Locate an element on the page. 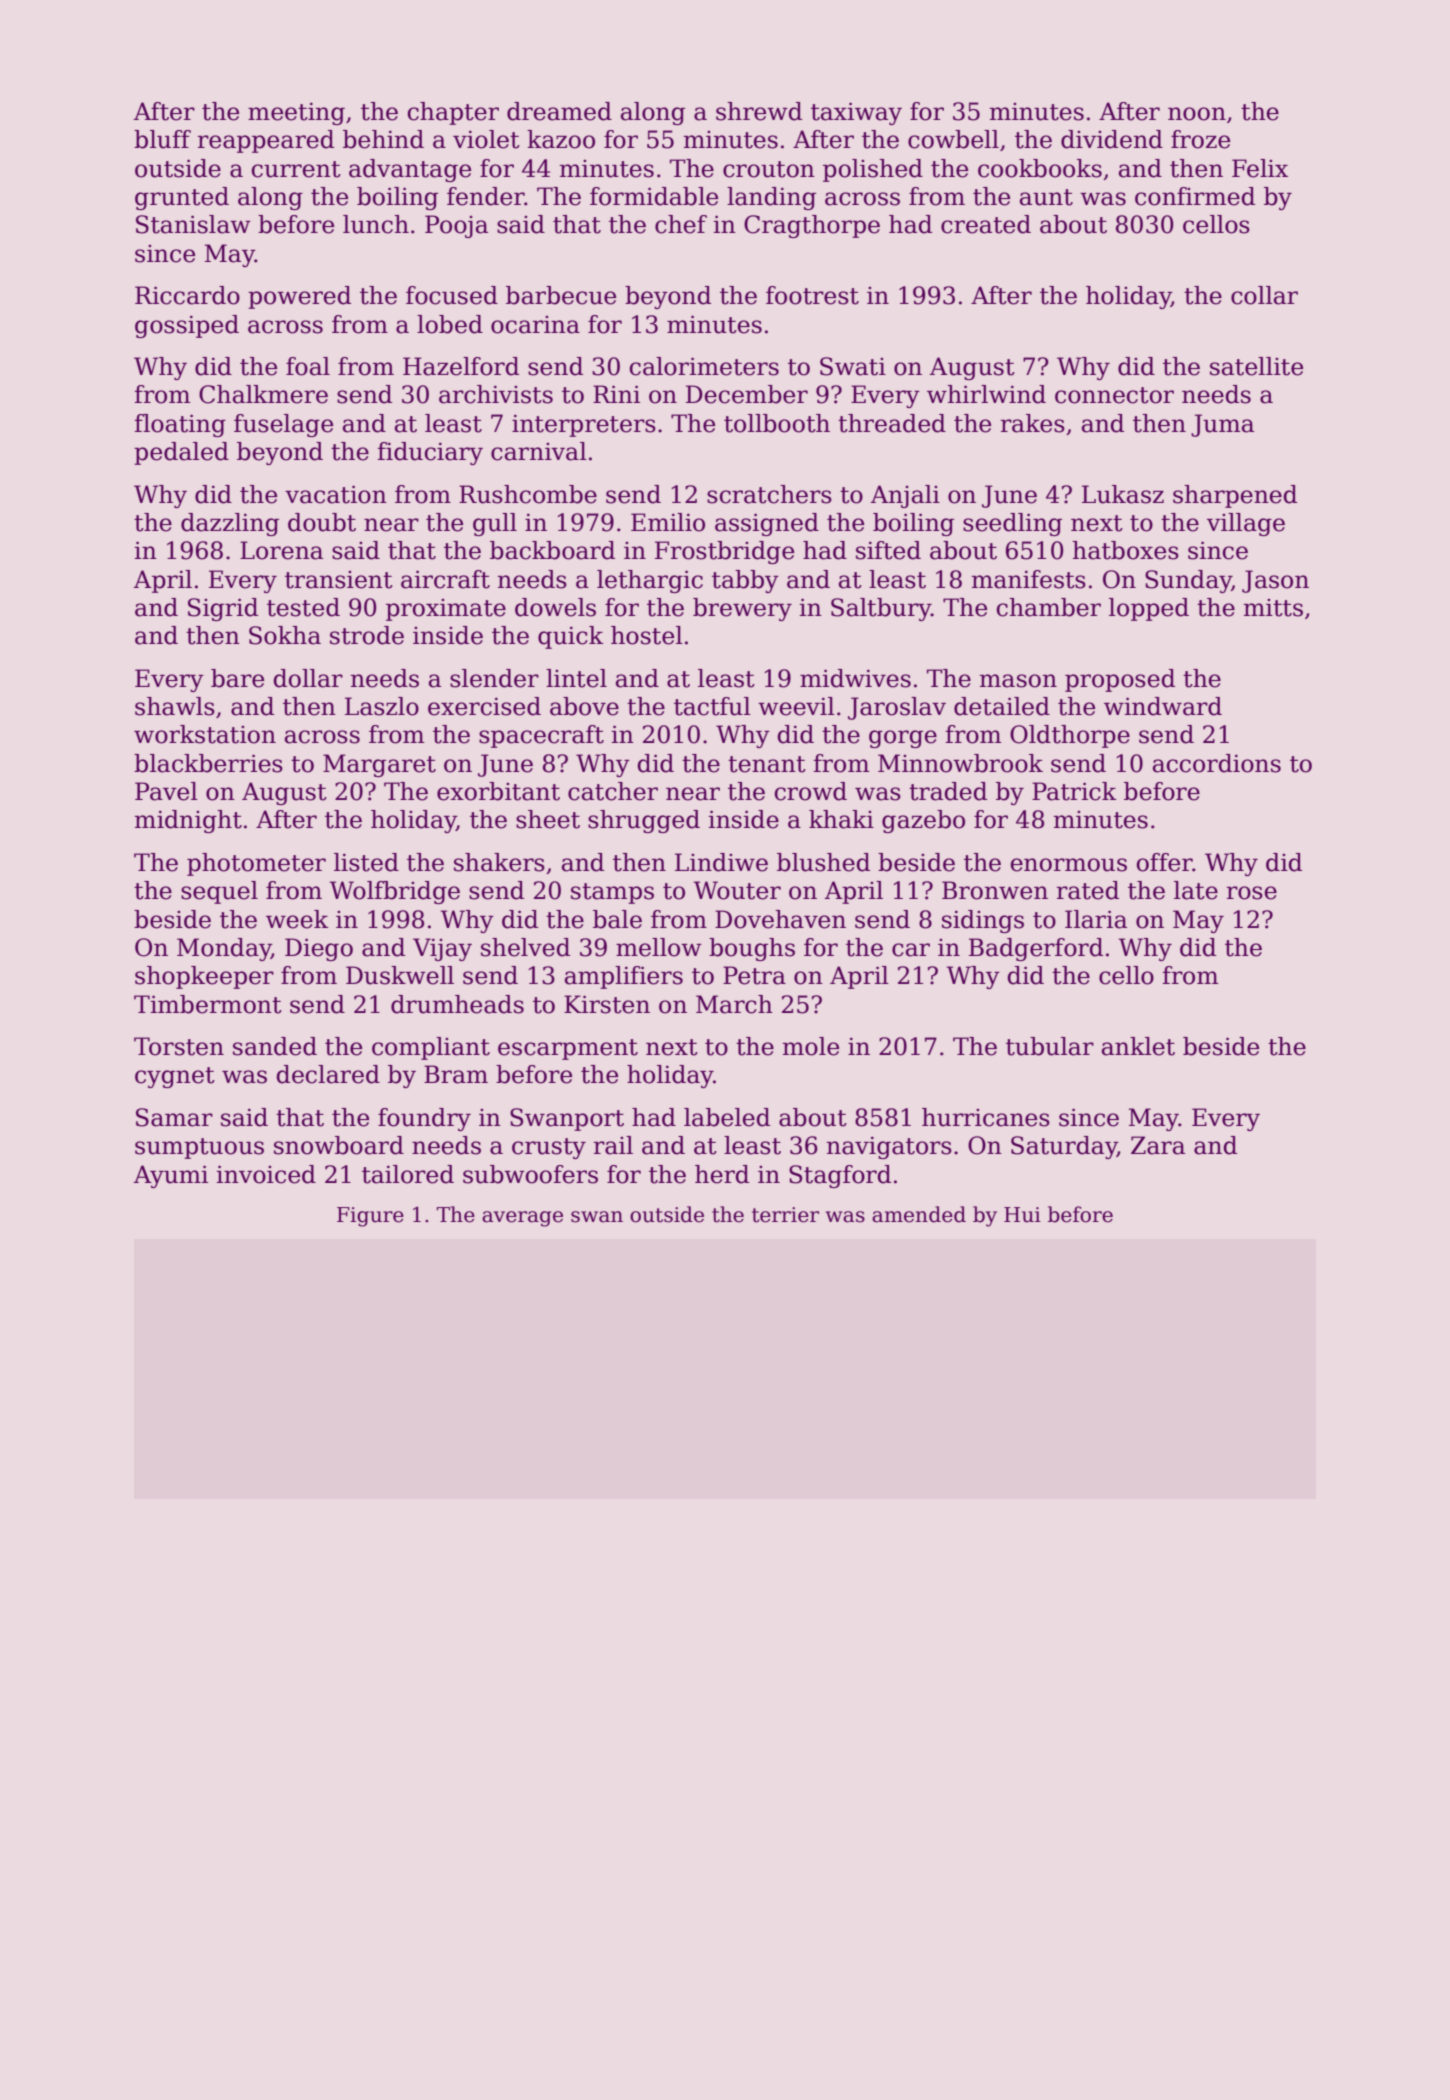  Juma is located at coordinates (1222, 425).
